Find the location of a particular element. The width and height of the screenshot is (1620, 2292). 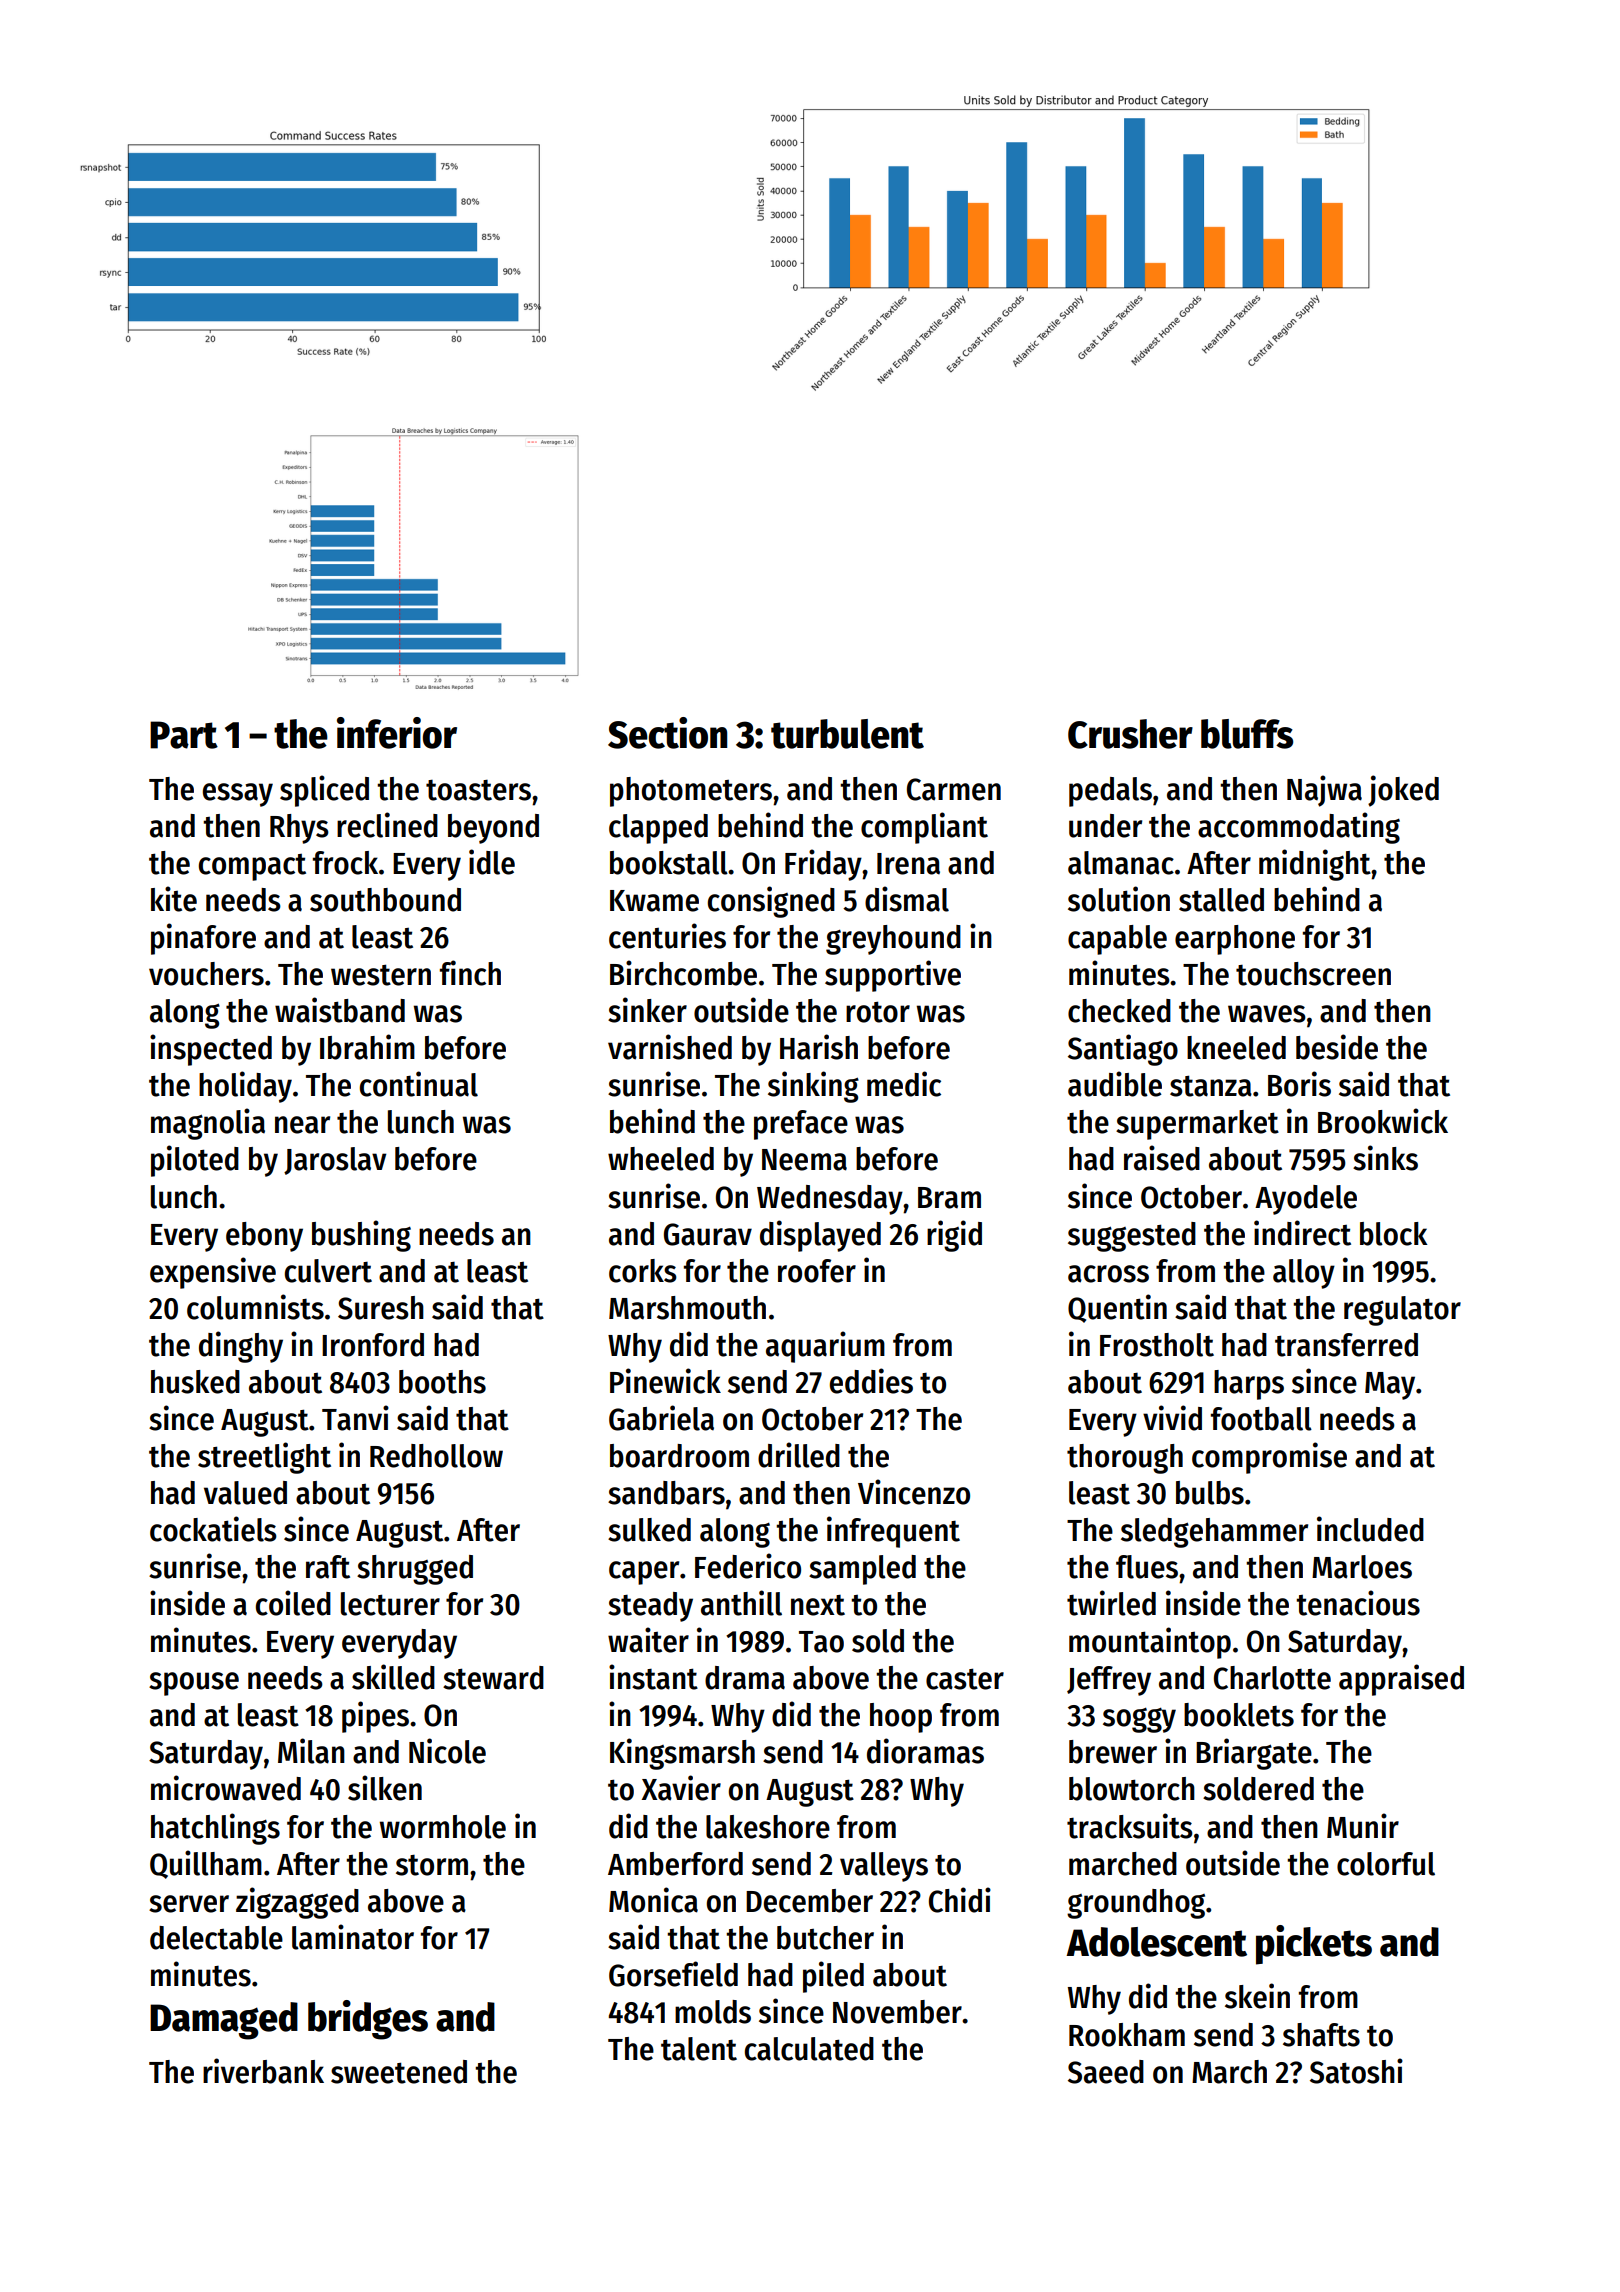

medic is located at coordinates (904, 1084).
